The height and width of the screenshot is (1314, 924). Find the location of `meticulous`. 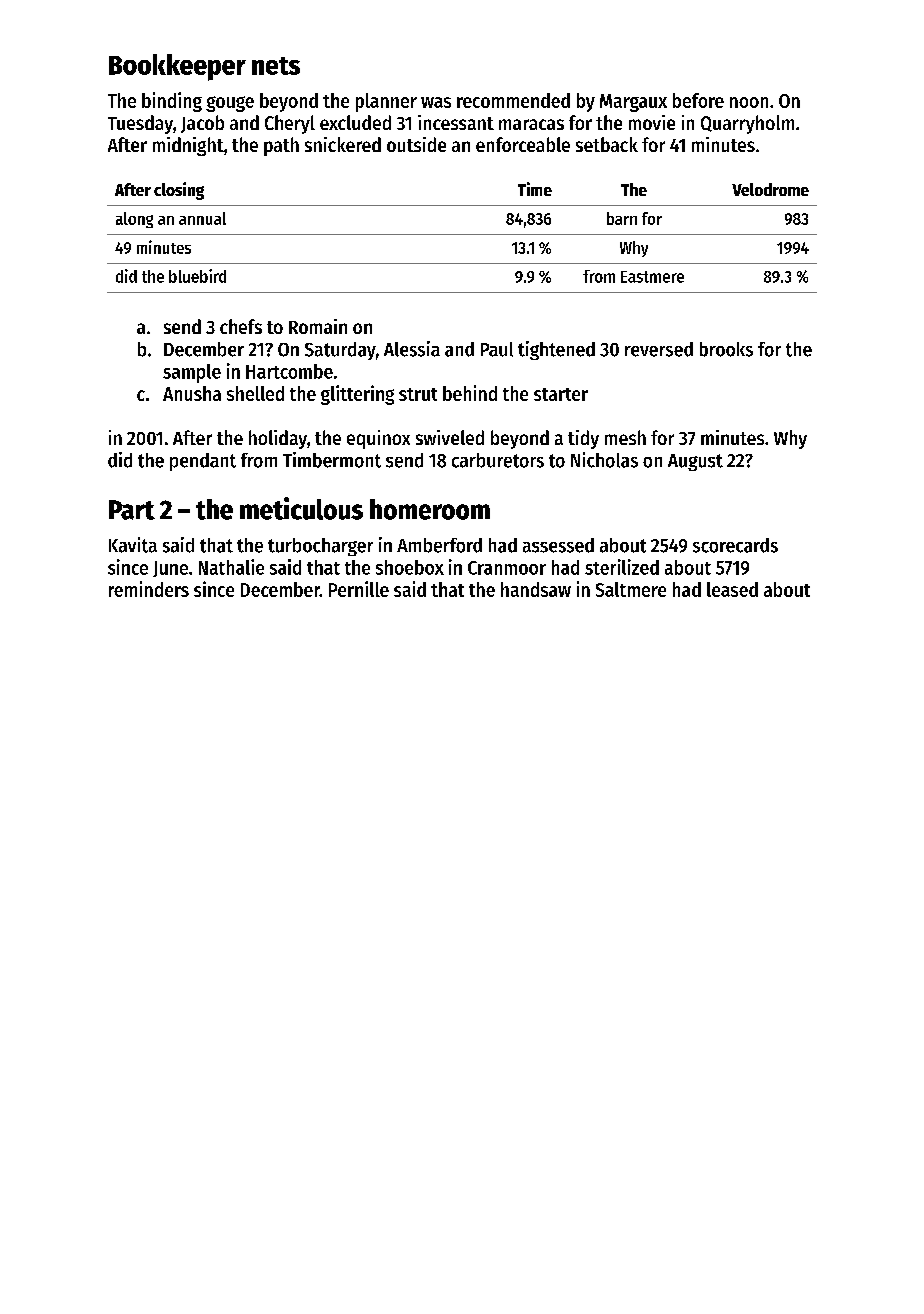

meticulous is located at coordinates (301, 508).
